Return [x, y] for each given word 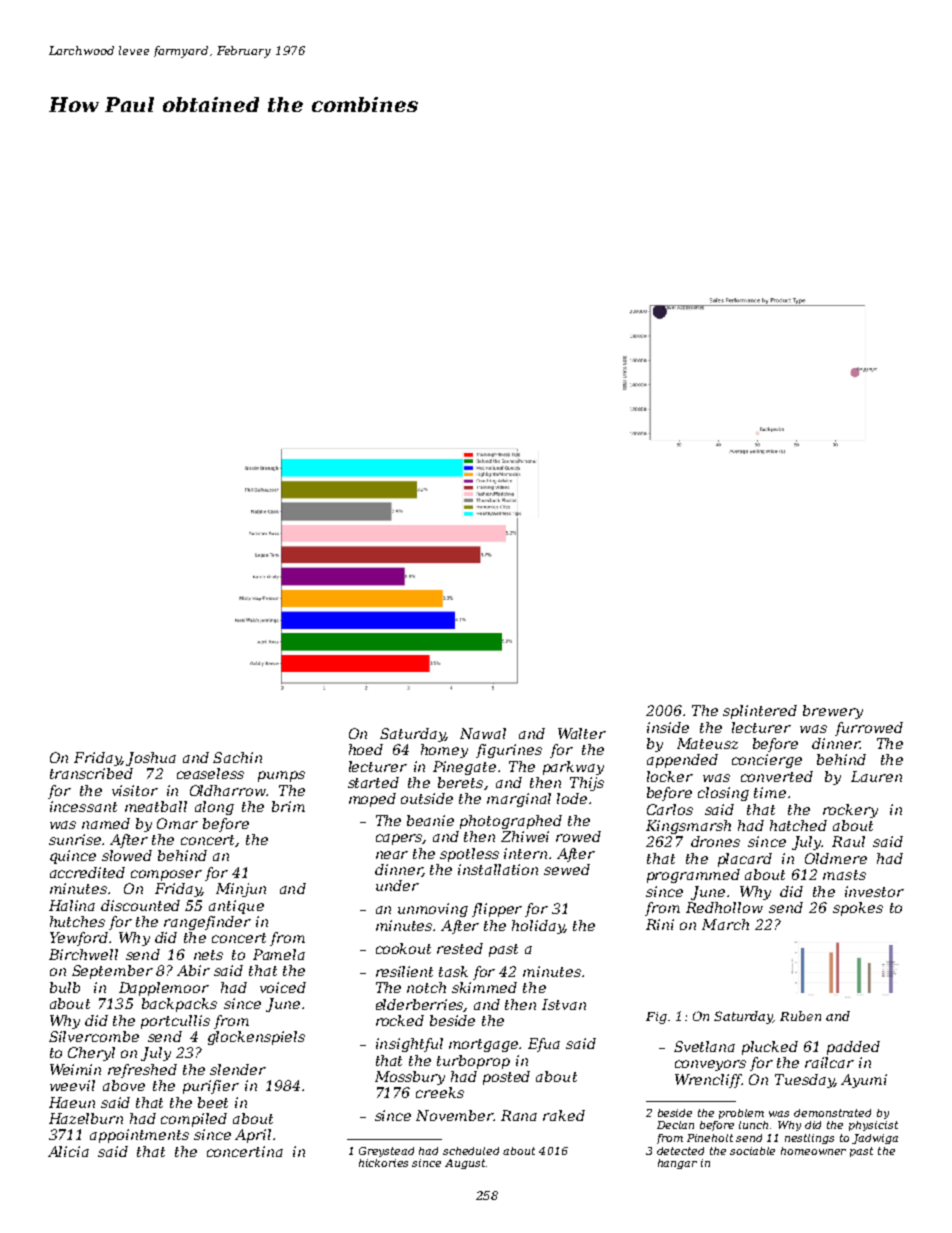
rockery [850, 811]
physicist [873, 1126]
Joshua [151, 759]
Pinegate [464, 768]
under [397, 885]
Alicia [68, 1151]
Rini [660, 924]
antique [236, 907]
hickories [383, 1163]
